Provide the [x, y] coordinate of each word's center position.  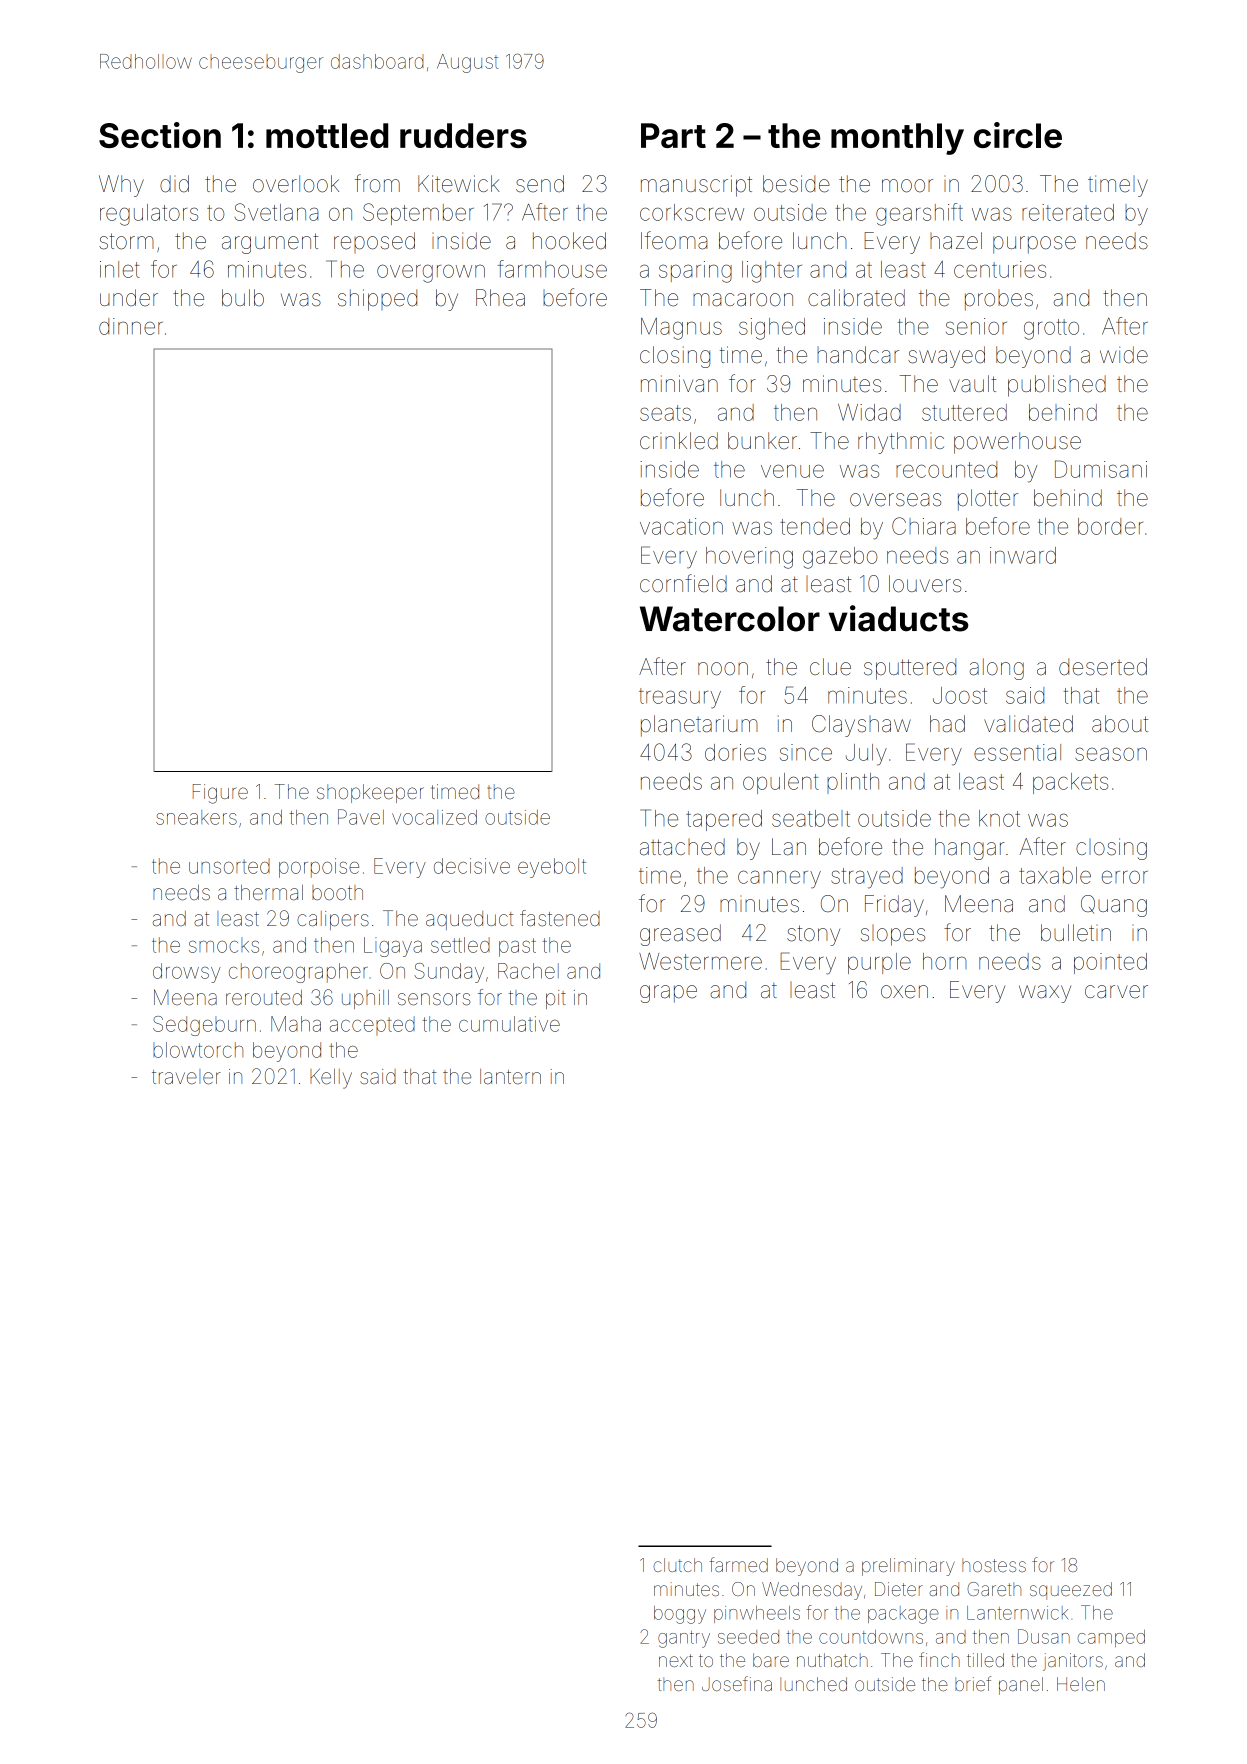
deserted [1103, 667]
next [676, 1660]
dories [735, 752]
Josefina [737, 1683]
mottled [327, 135]
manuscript [696, 186]
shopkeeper [370, 793]
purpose [1034, 245]
